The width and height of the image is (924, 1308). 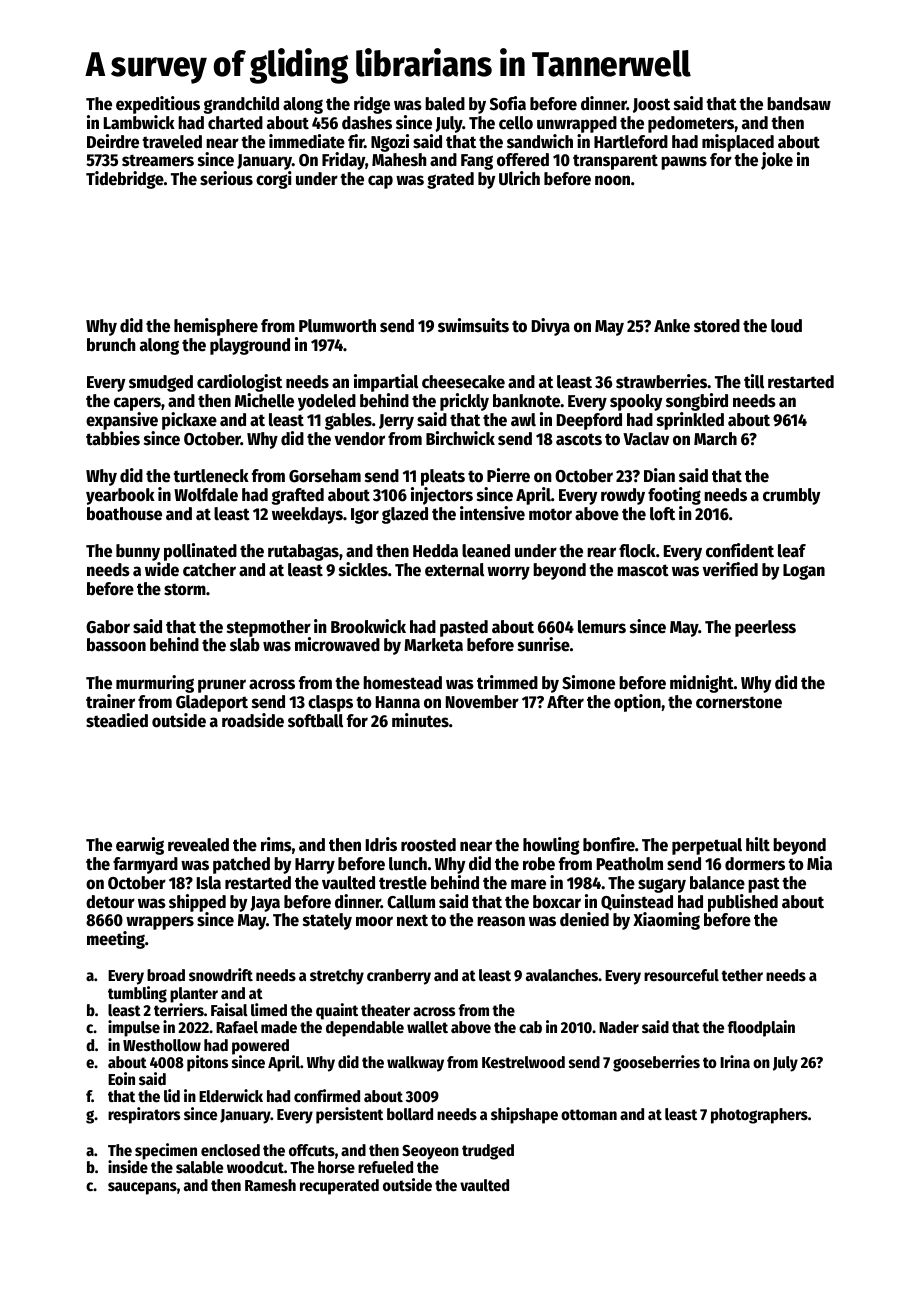 What do you see at coordinates (111, 345) in the image?
I see `brunch` at bounding box center [111, 345].
